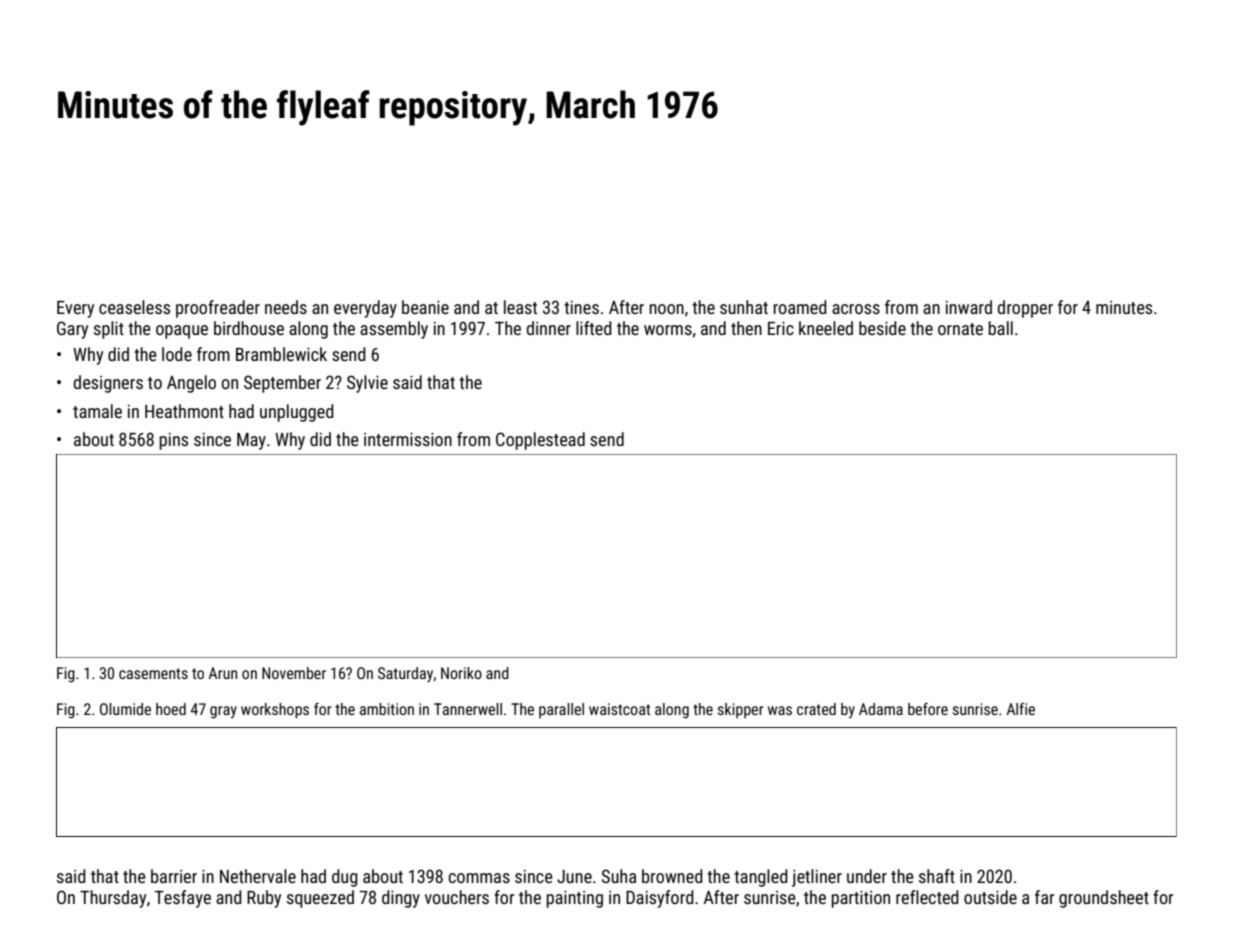 The width and height of the image is (1233, 952). Describe the element at coordinates (928, 709) in the image. I see `before` at that location.
